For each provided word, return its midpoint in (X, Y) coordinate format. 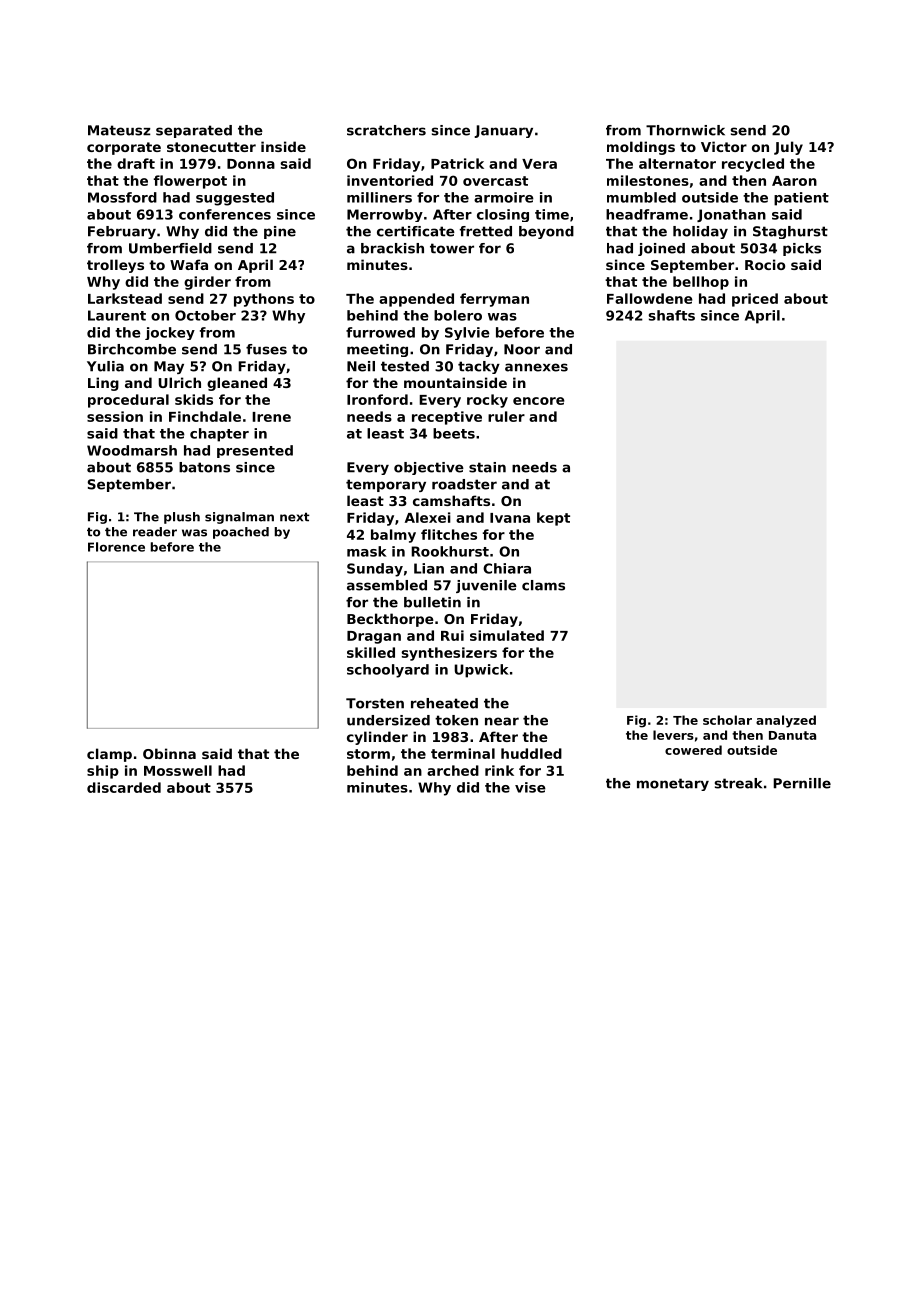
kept (553, 519)
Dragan (374, 637)
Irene (271, 417)
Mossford (122, 197)
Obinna (169, 753)
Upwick (481, 671)
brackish (392, 248)
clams (543, 585)
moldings (641, 148)
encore (539, 401)
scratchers (386, 130)
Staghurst (790, 232)
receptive (447, 418)
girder (207, 283)
